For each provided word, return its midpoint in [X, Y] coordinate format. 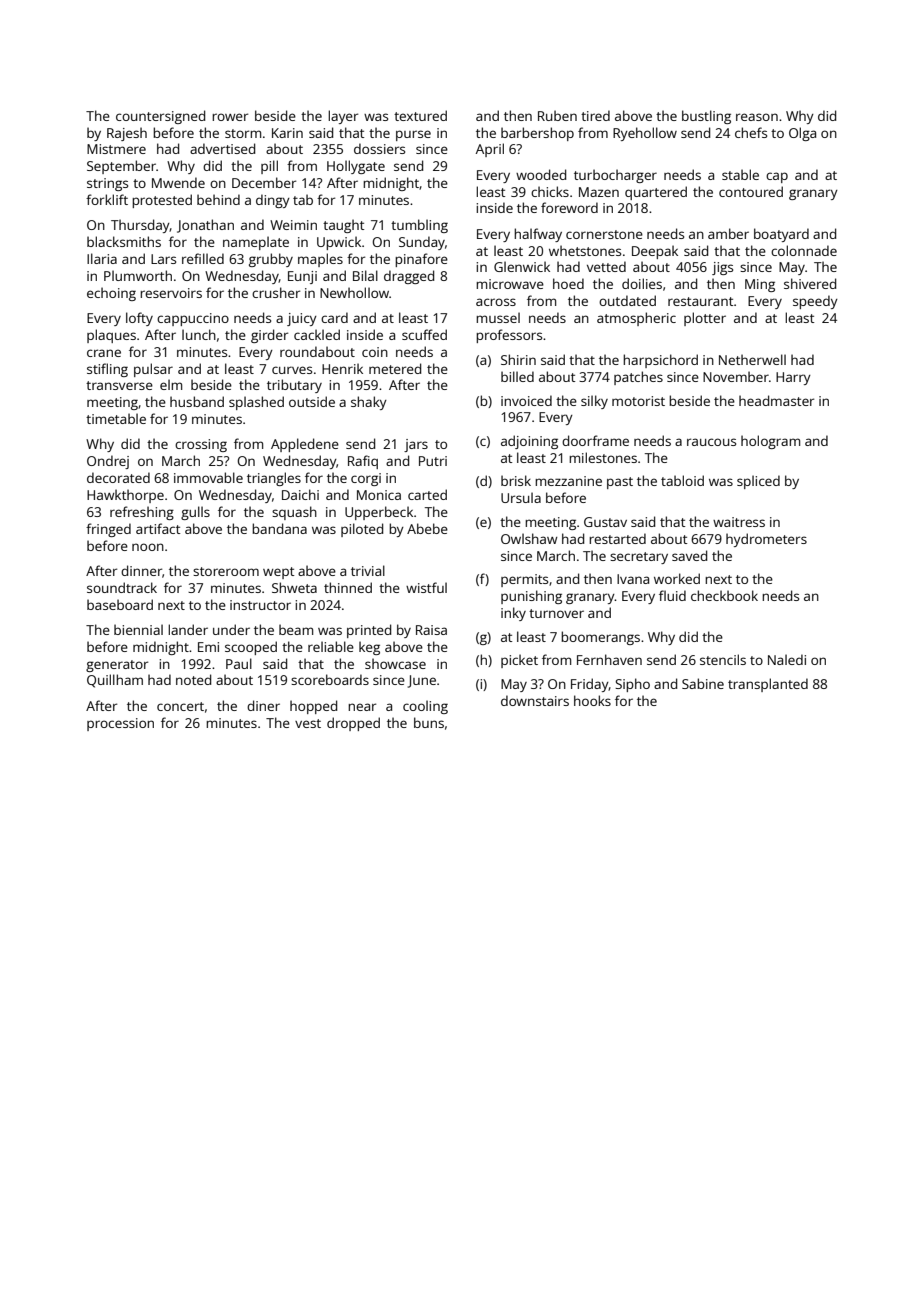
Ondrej [108, 462]
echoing [111, 294]
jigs [722, 268]
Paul [239, 663]
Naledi [787, 659]
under [231, 629]
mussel [498, 317]
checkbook [724, 595]
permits [524, 580]
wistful [426, 587]
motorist [638, 401]
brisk [516, 480]
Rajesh [127, 134]
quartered [656, 193]
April [490, 150]
